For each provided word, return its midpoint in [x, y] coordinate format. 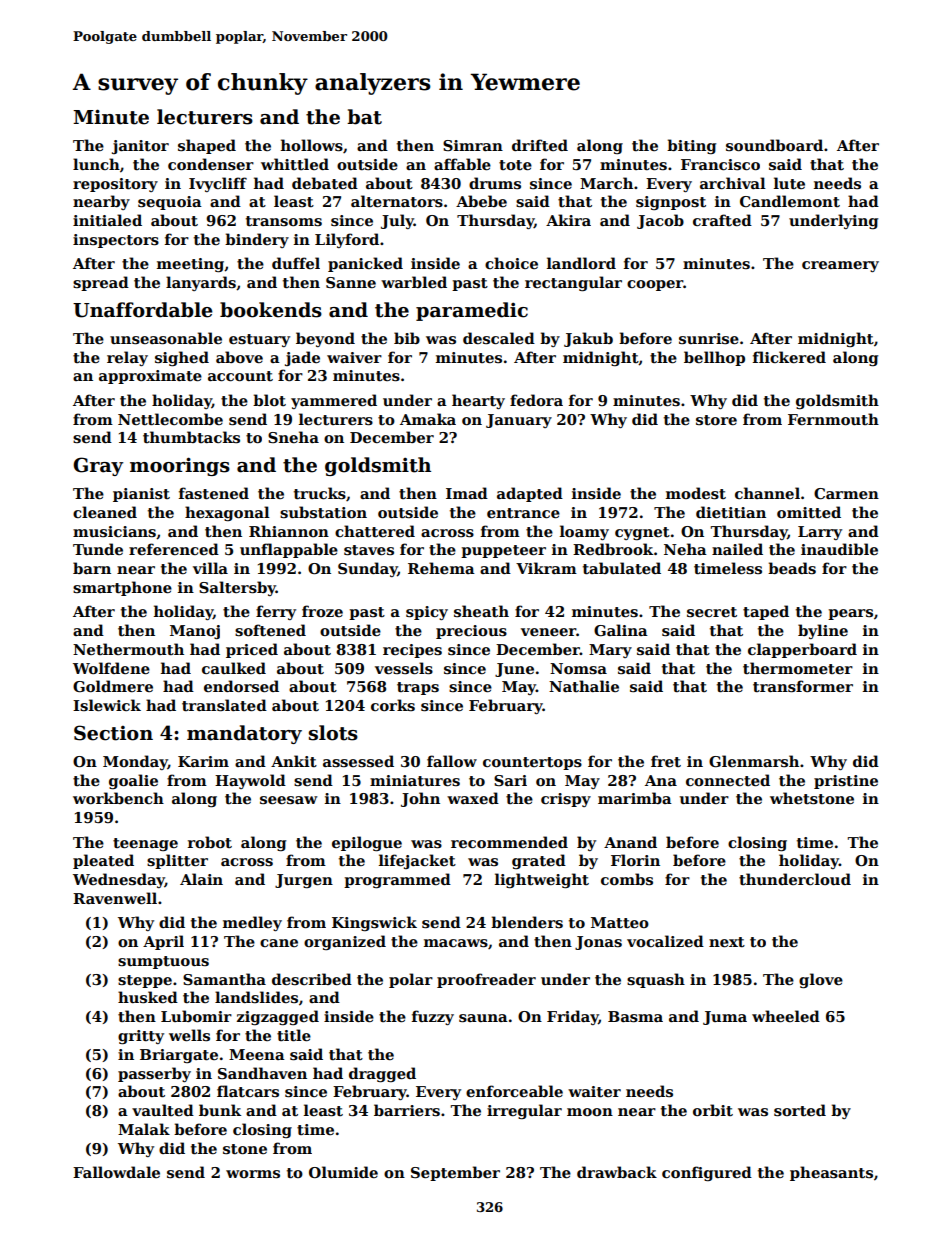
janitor [140, 147]
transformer [803, 686]
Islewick [107, 705]
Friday [573, 1017]
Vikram [546, 568]
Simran [473, 145]
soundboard [774, 145]
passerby [154, 1074]
